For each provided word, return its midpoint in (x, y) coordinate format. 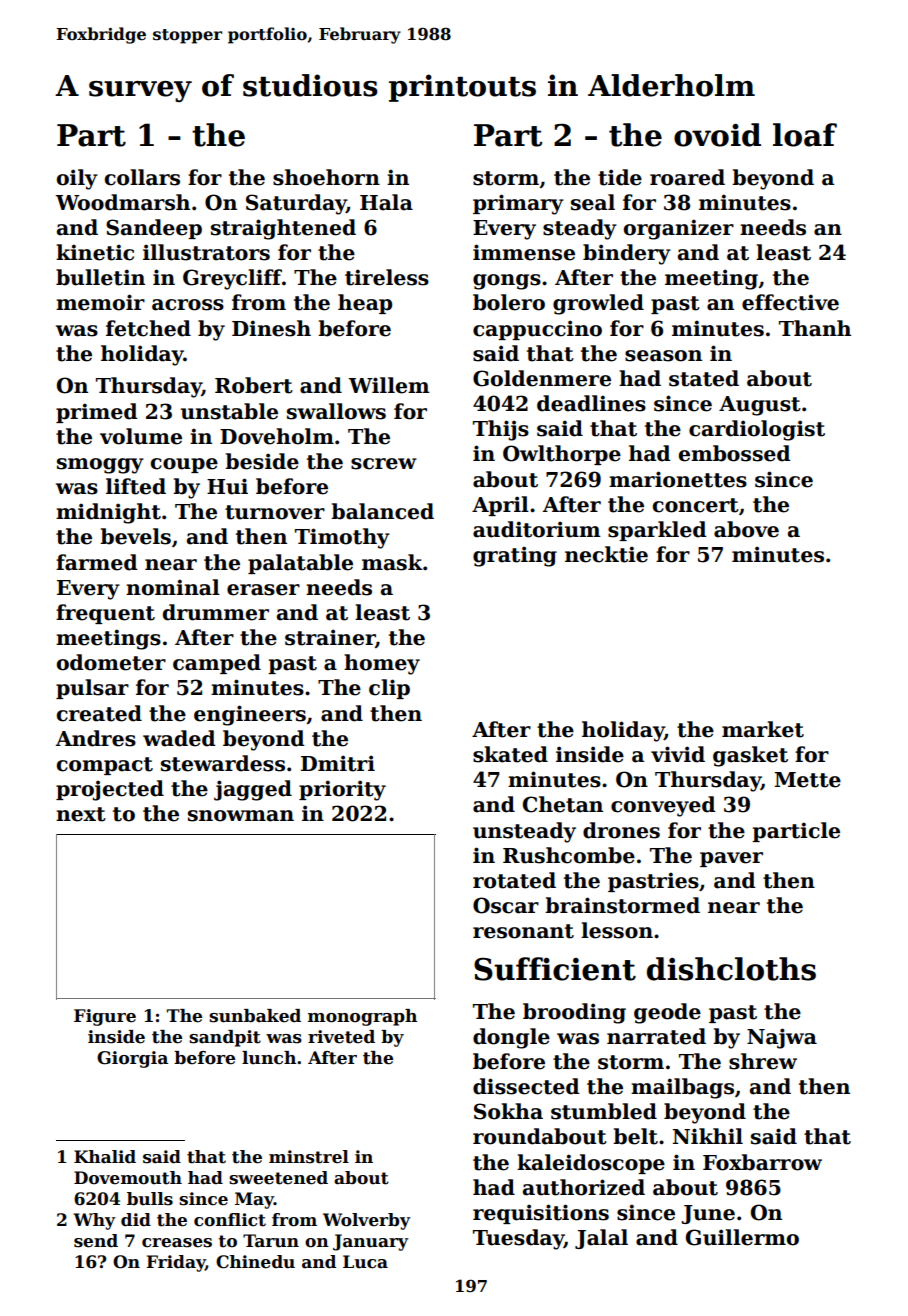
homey (382, 664)
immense (524, 252)
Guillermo (742, 1237)
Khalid (105, 1157)
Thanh (815, 328)
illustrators (206, 252)
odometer (111, 662)
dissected (526, 1086)
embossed (734, 453)
